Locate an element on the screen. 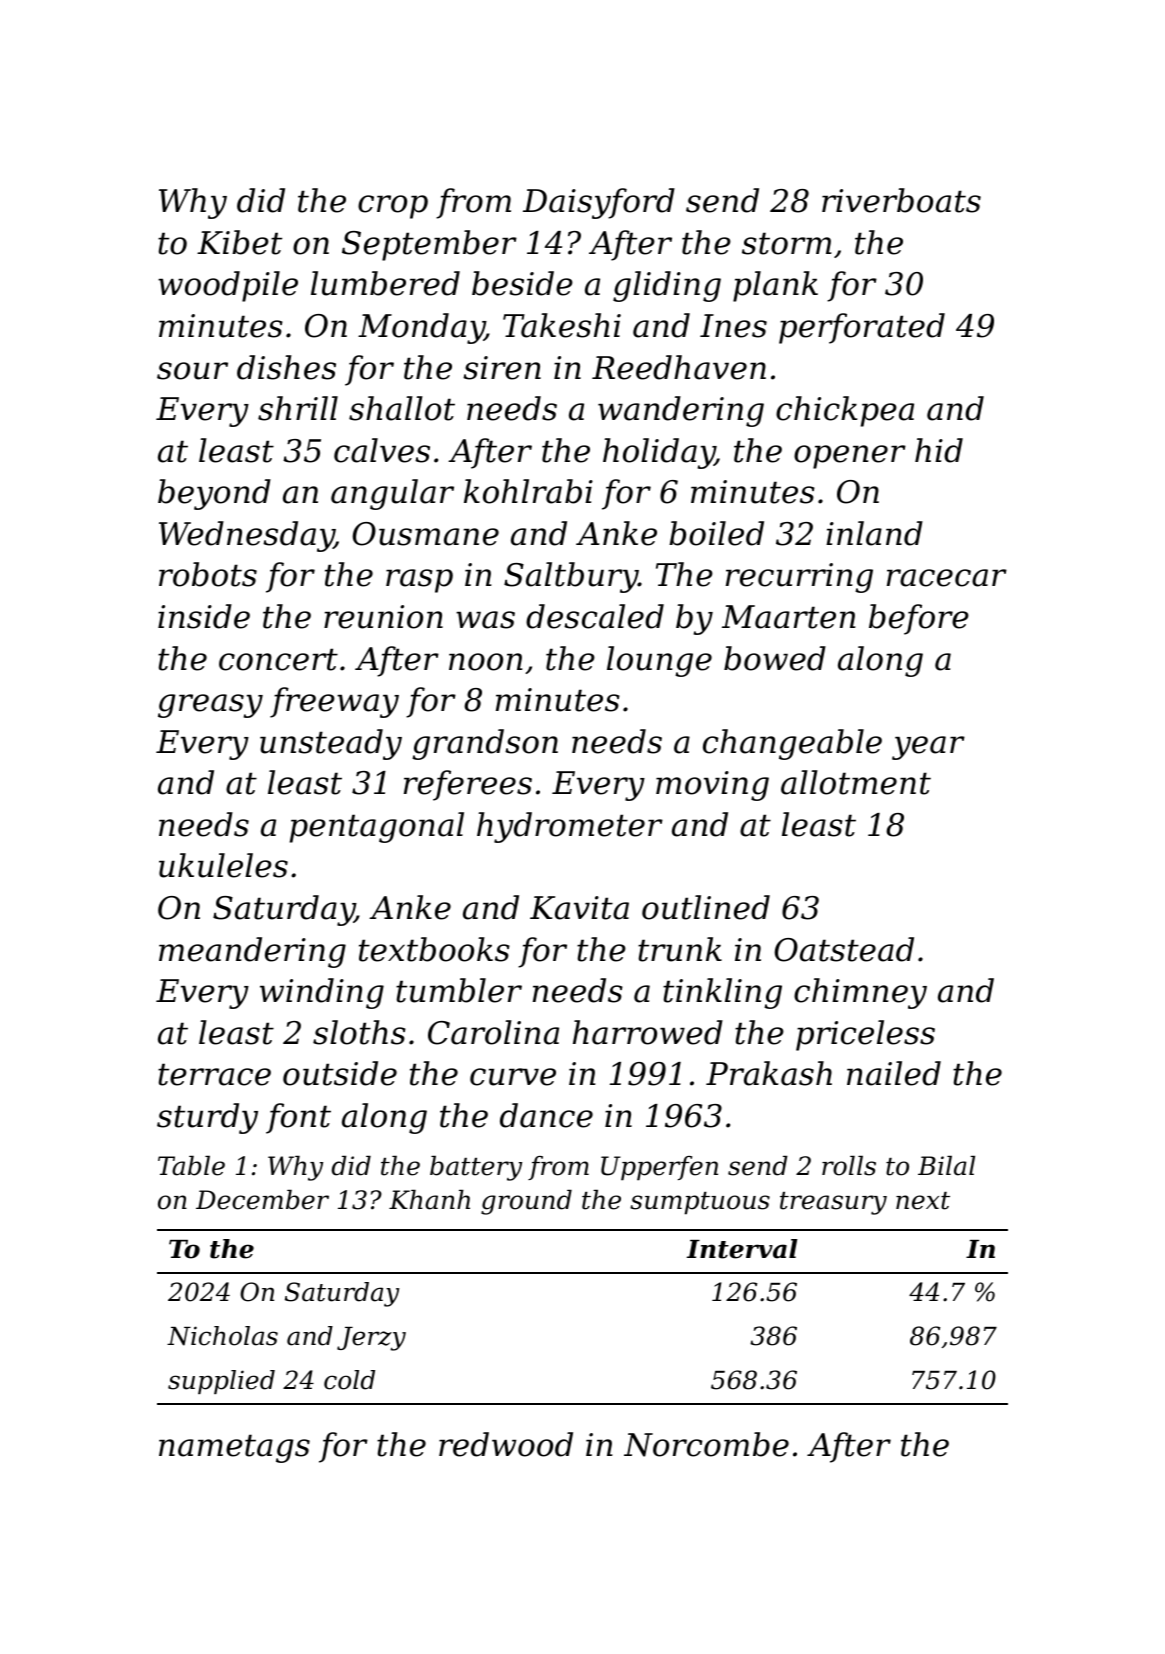  riverboats is located at coordinates (901, 200).
